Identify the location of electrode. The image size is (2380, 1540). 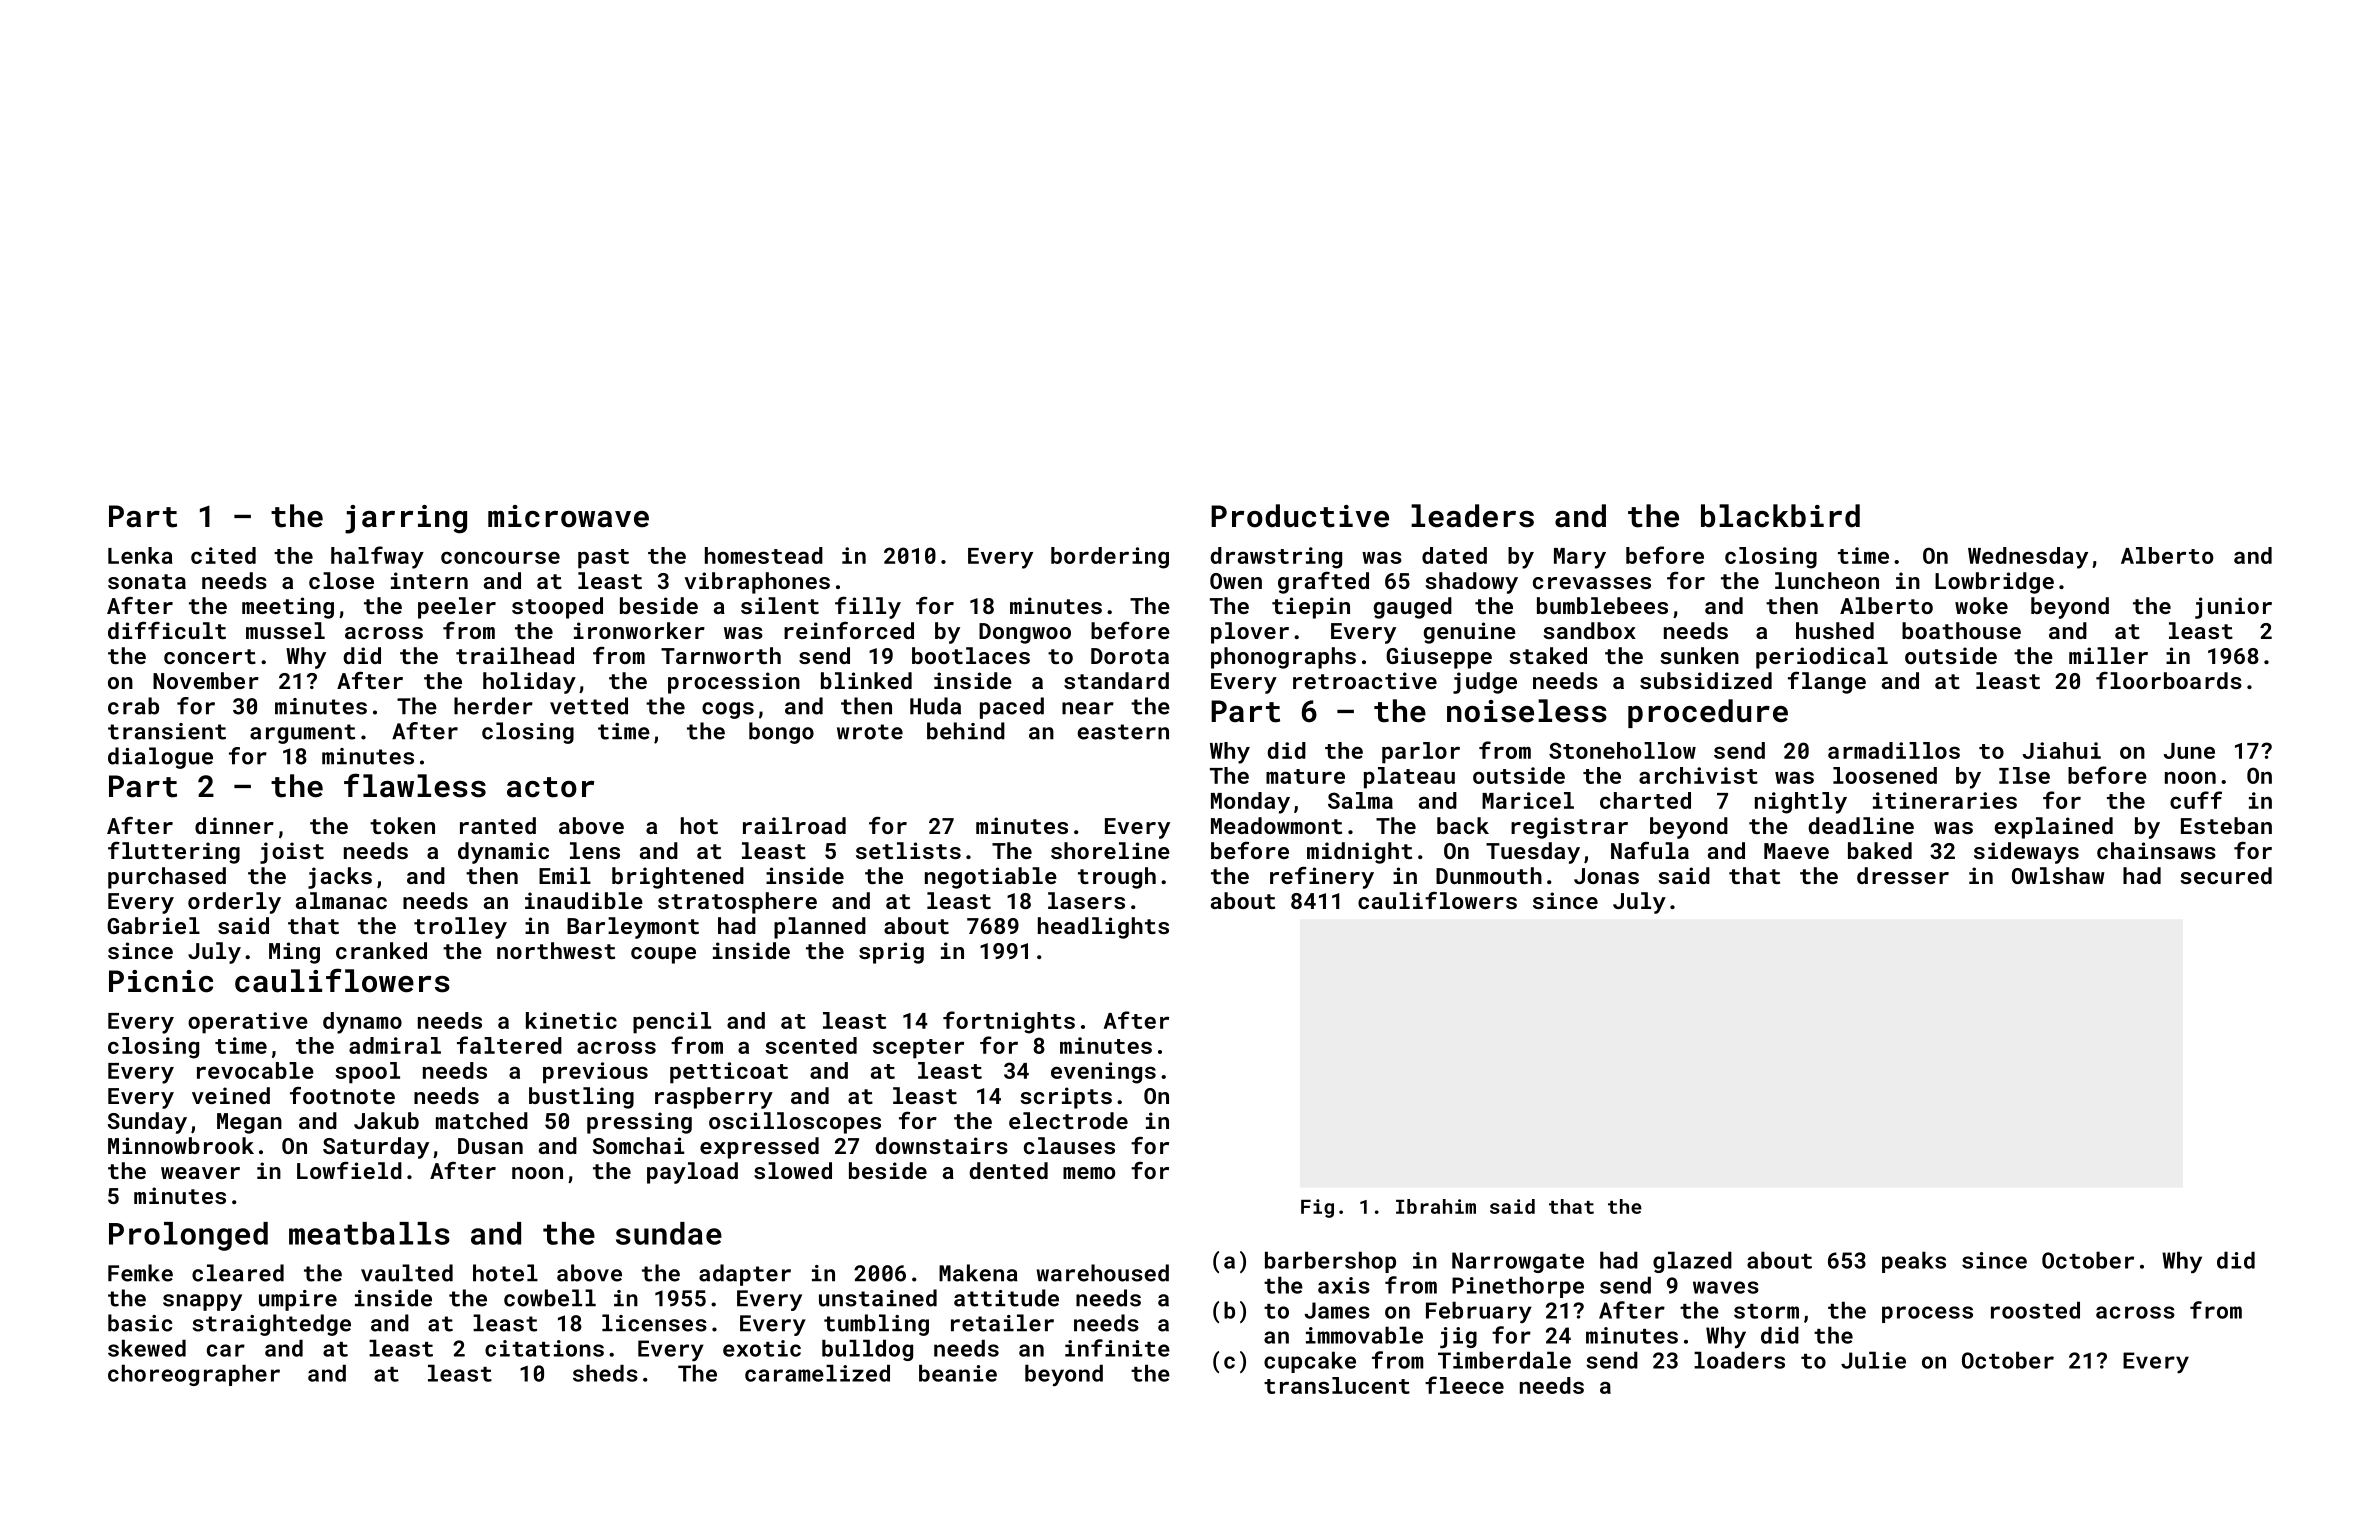
(1068, 1120).
